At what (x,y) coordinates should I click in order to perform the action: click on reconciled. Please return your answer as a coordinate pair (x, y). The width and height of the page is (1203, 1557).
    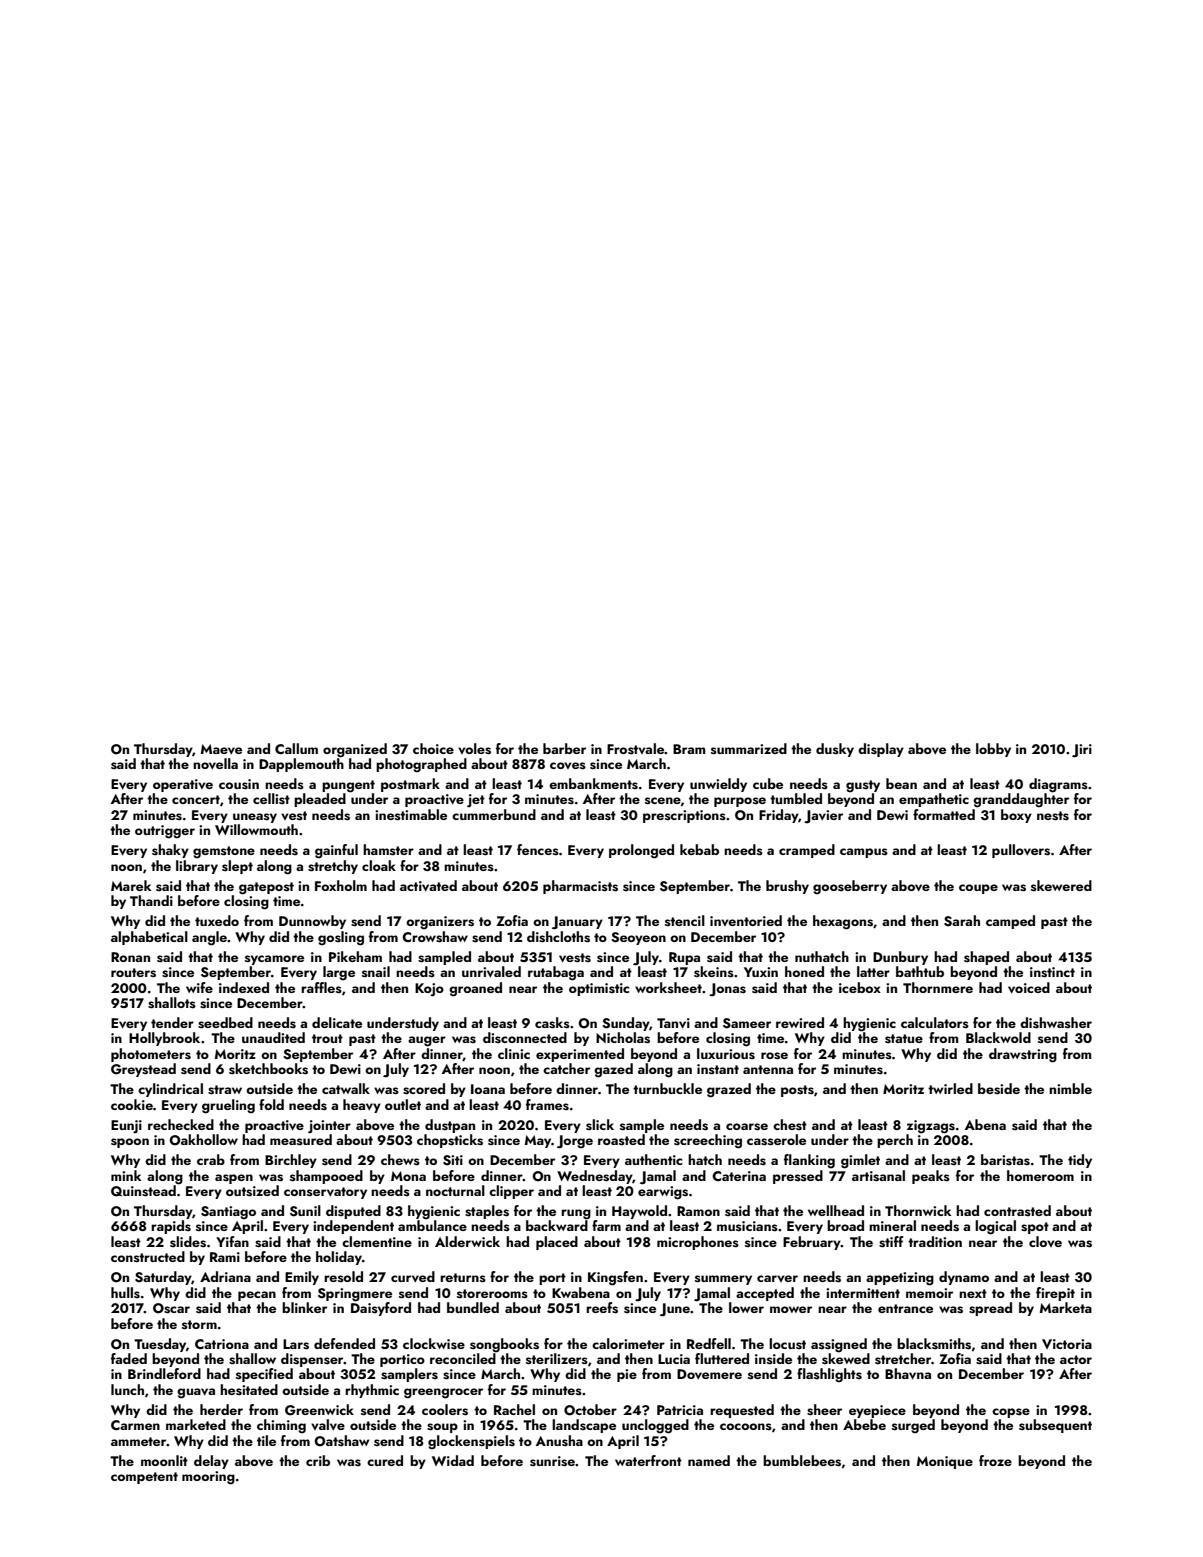
    Looking at the image, I should click on (463, 1358).
